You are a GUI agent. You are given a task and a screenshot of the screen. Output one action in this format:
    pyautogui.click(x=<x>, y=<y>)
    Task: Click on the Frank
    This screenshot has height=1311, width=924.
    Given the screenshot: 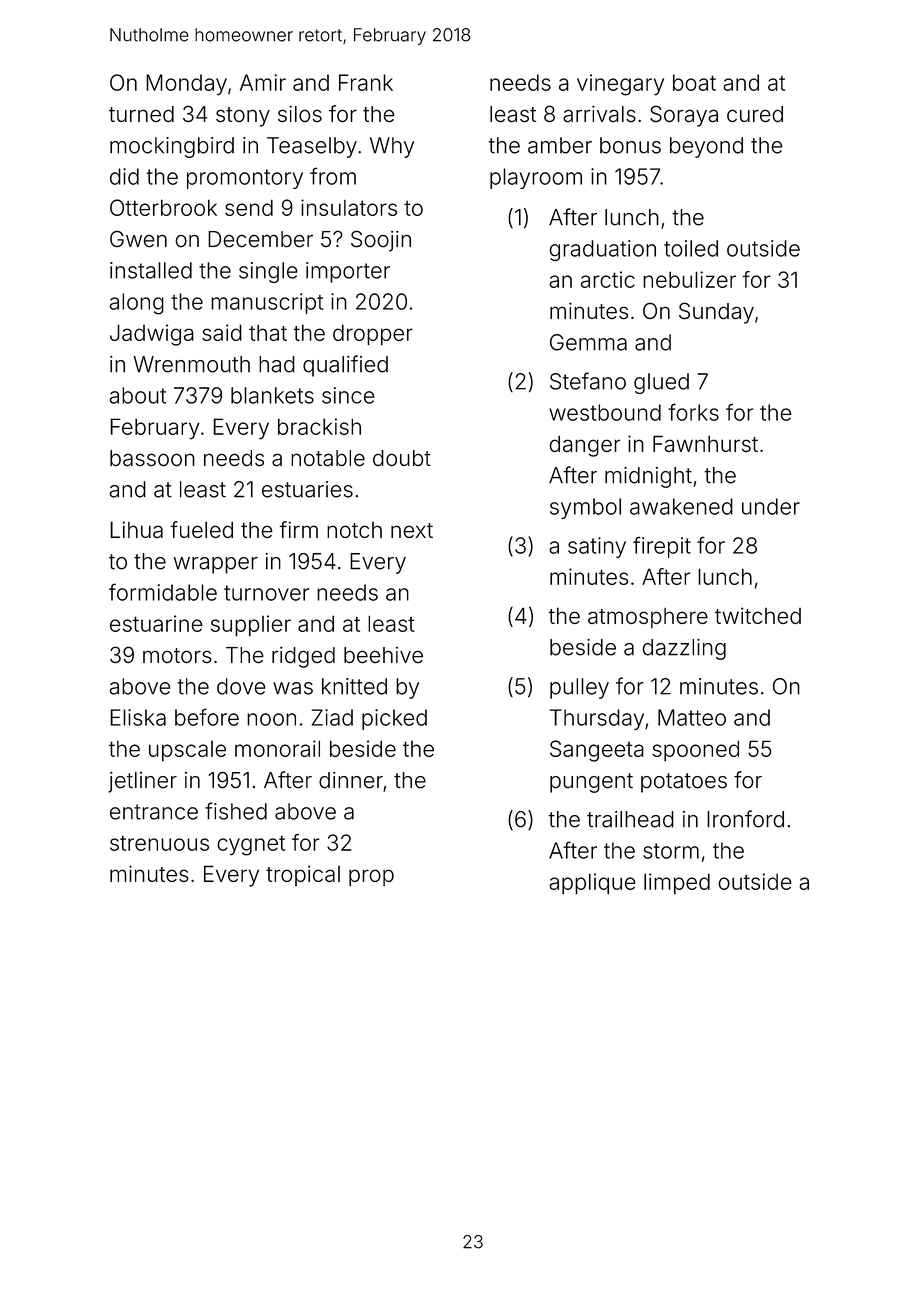 What is the action you would take?
    pyautogui.click(x=366, y=82)
